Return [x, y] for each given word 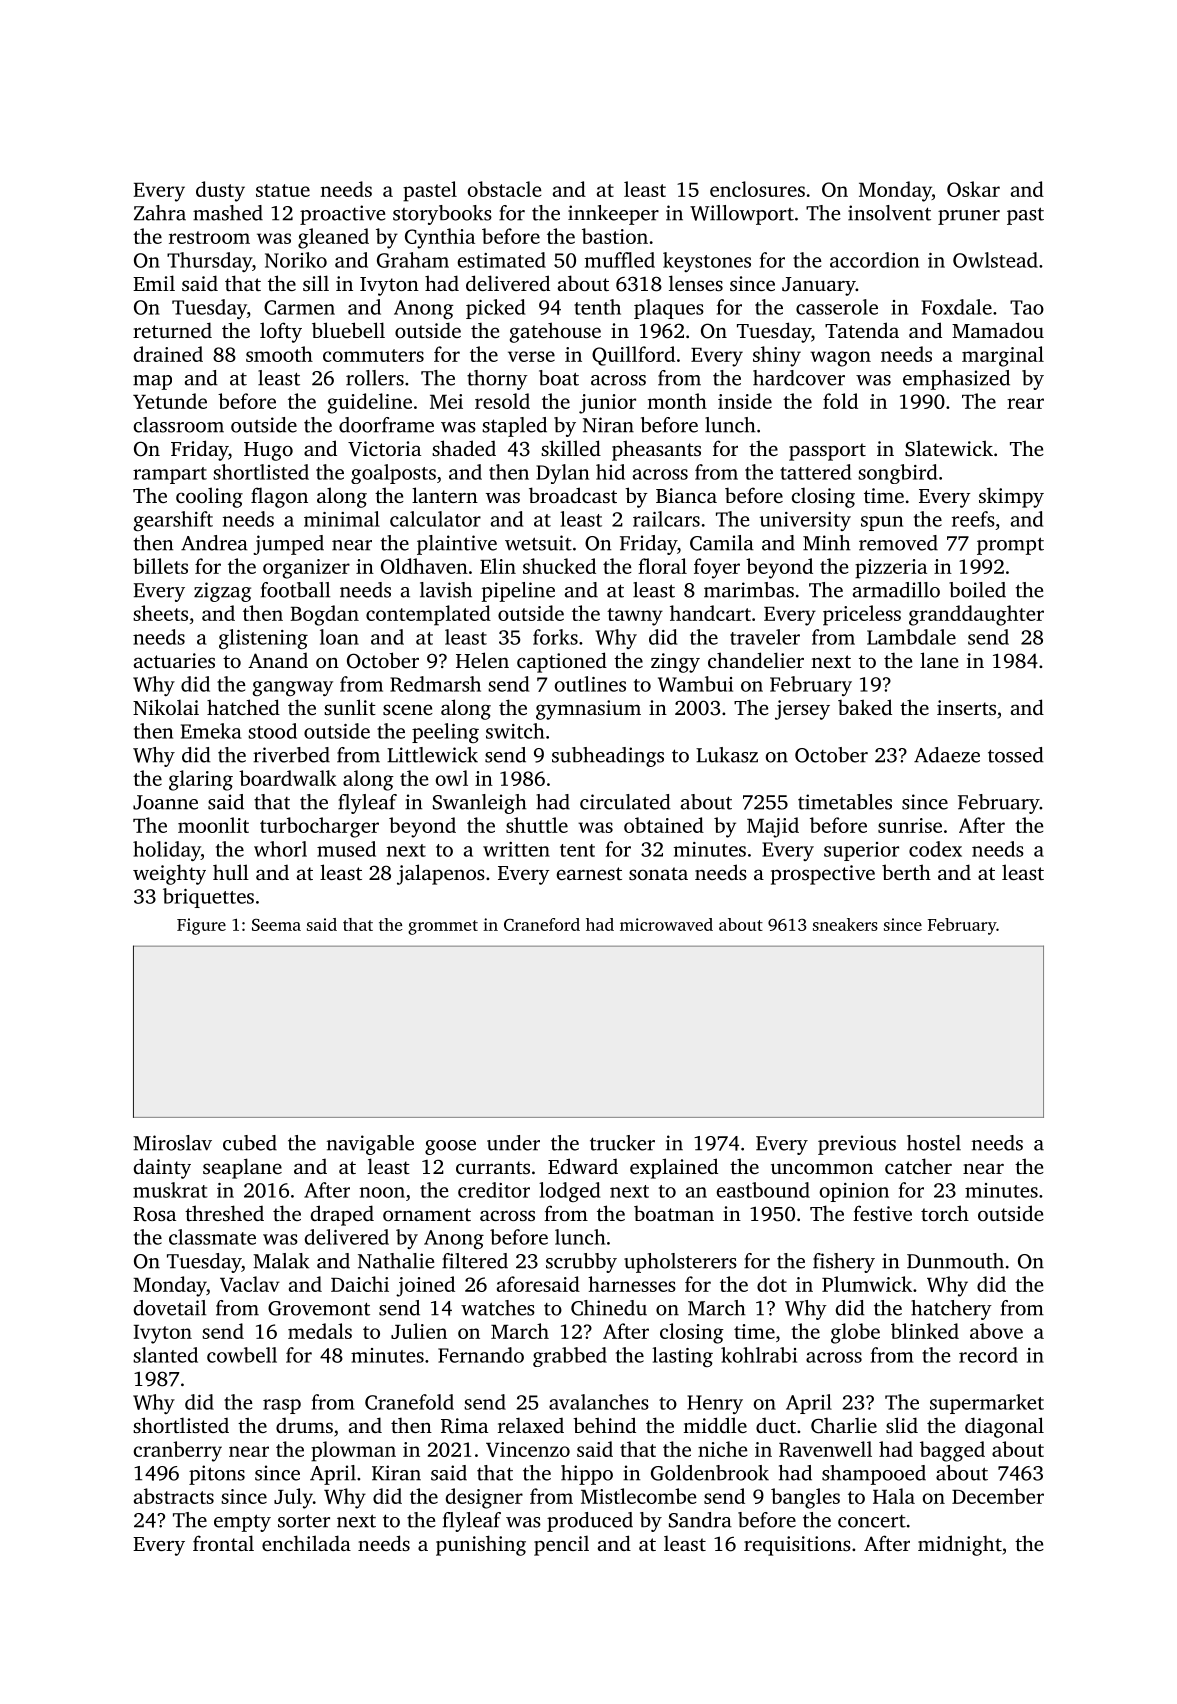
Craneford [542, 924]
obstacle [504, 189]
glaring [201, 780]
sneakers [845, 924]
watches [498, 1308]
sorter [304, 1521]
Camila [722, 543]
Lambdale [911, 637]
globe [855, 1333]
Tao [1027, 307]
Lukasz [727, 755]
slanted [165, 1355]
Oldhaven [424, 566]
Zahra [160, 213]
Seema [276, 925]
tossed [1016, 755]
